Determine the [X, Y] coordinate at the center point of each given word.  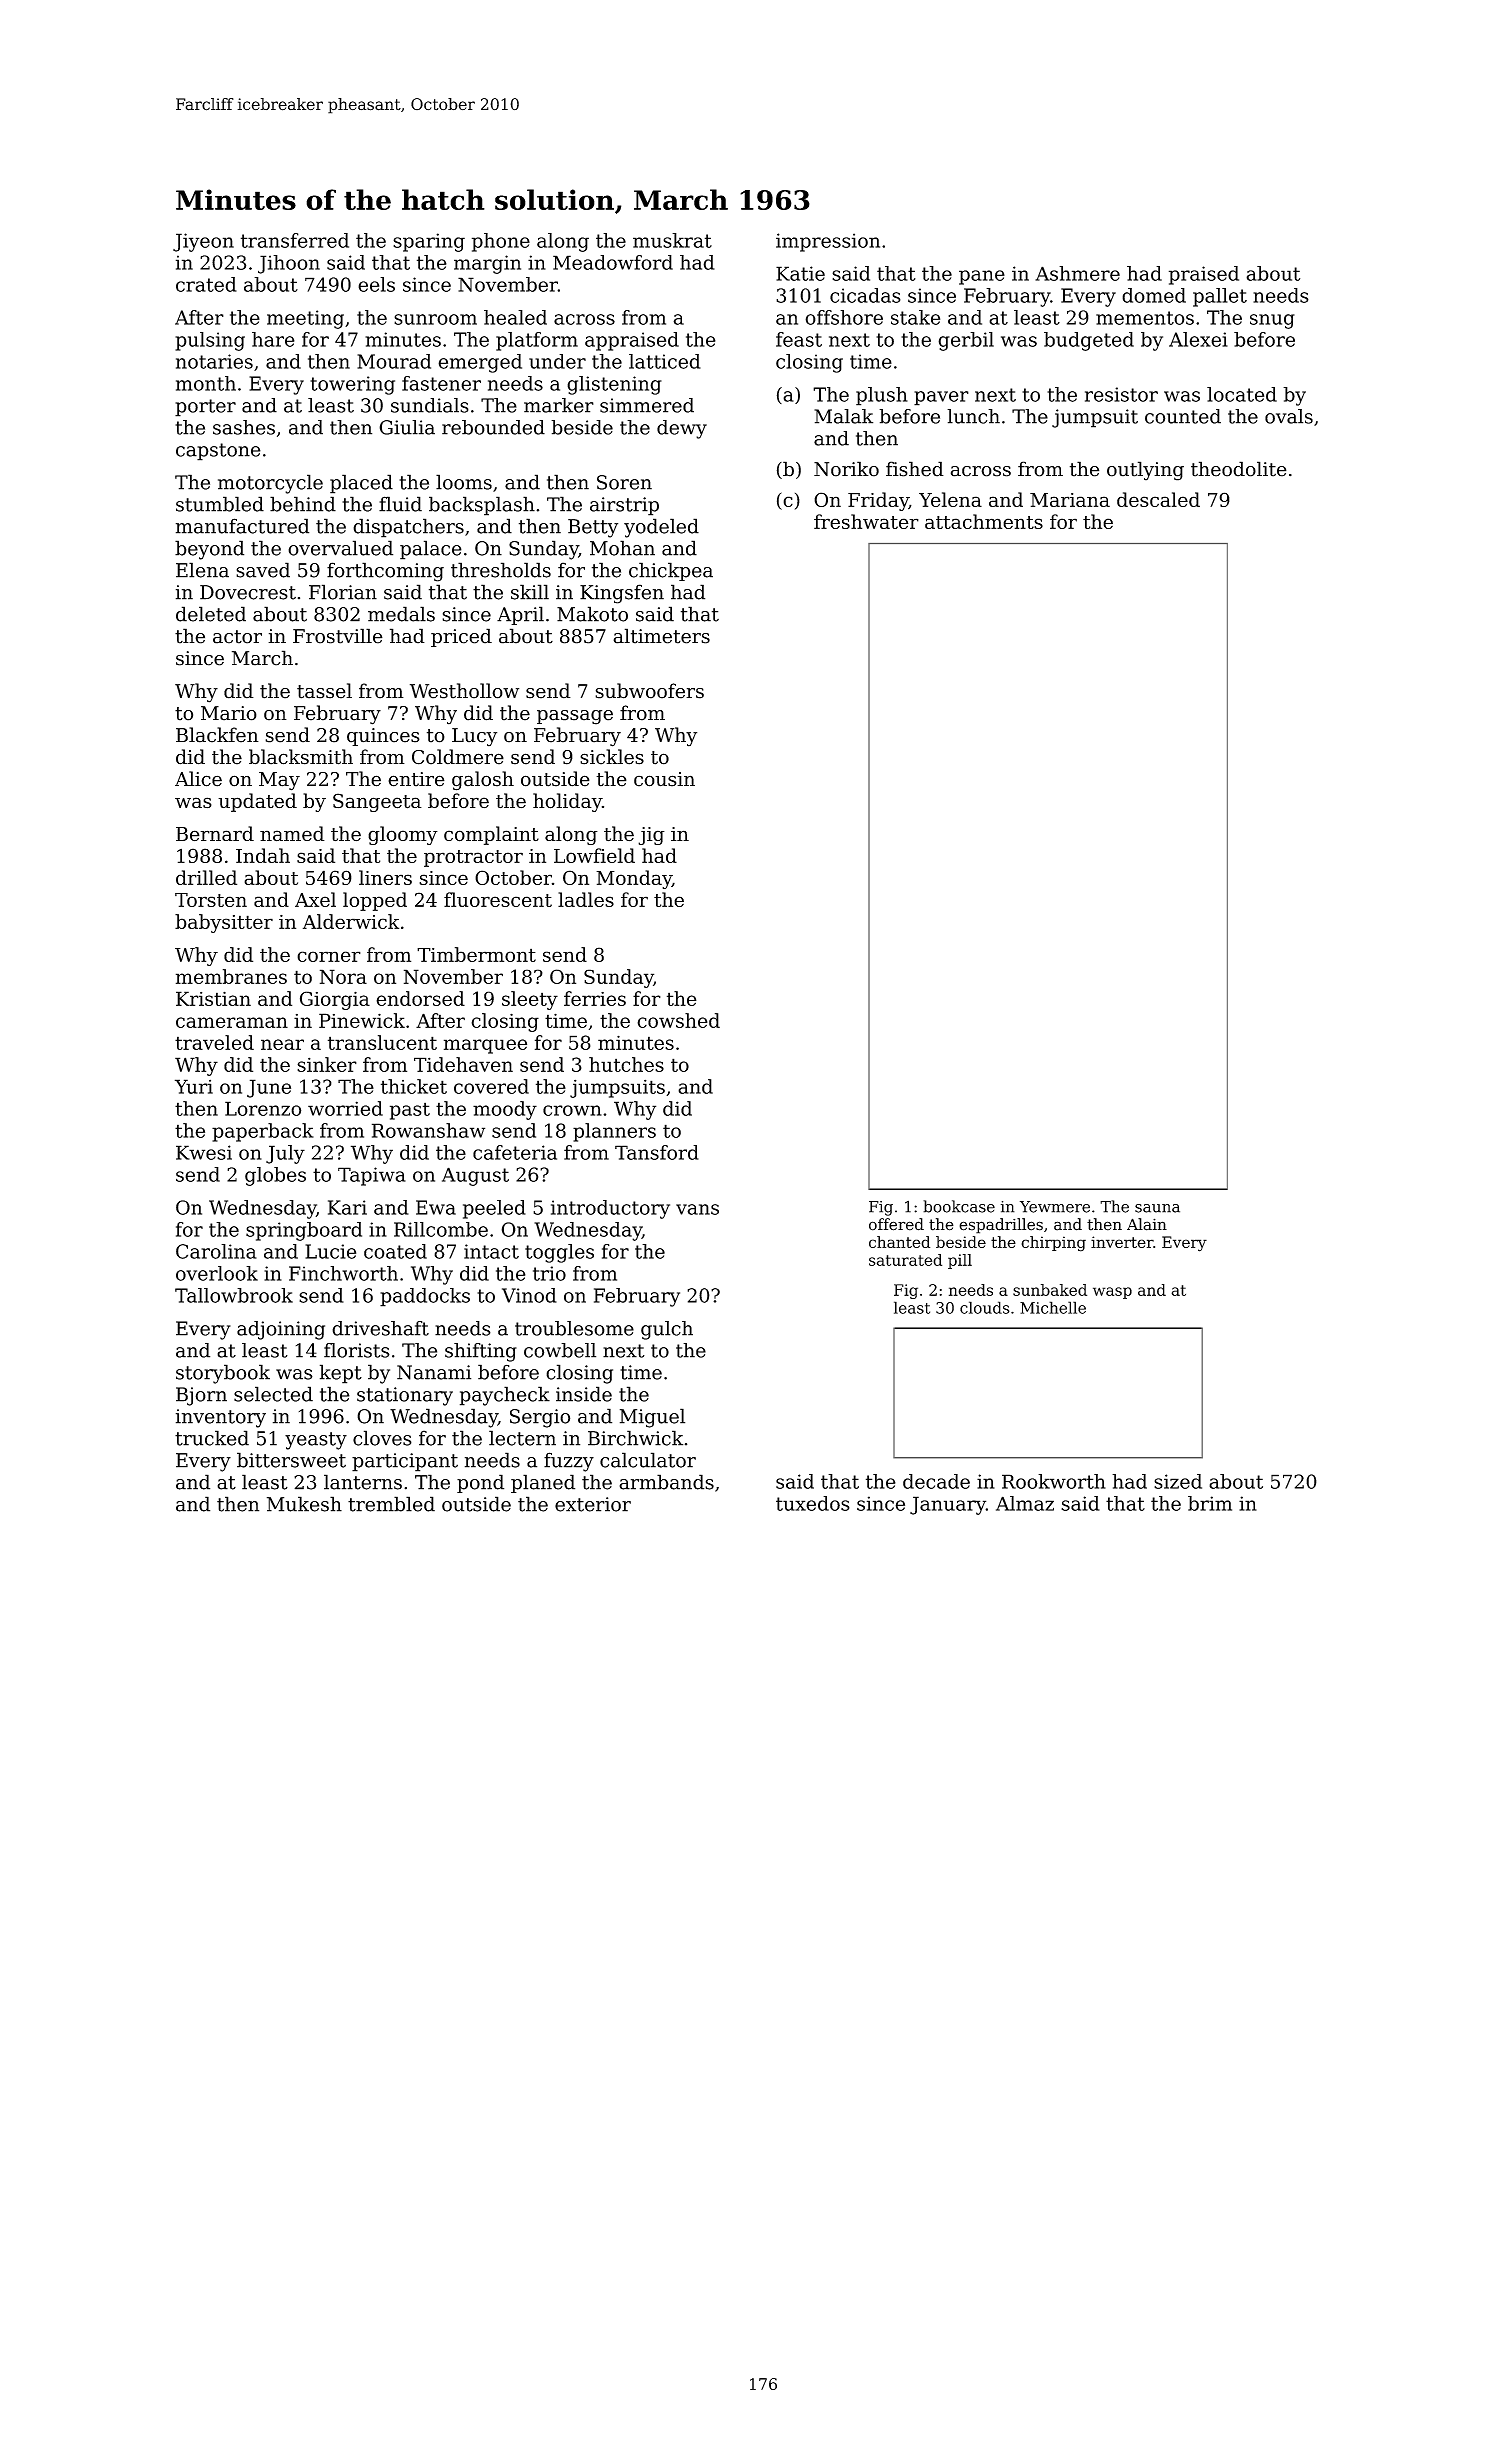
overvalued [340, 548]
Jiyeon [203, 242]
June [269, 1088]
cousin [664, 779]
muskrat [672, 240]
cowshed [678, 1020]
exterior [593, 1504]
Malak [843, 416]
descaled [1158, 499]
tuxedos [813, 1503]
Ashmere [1077, 273]
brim [1210, 1503]
